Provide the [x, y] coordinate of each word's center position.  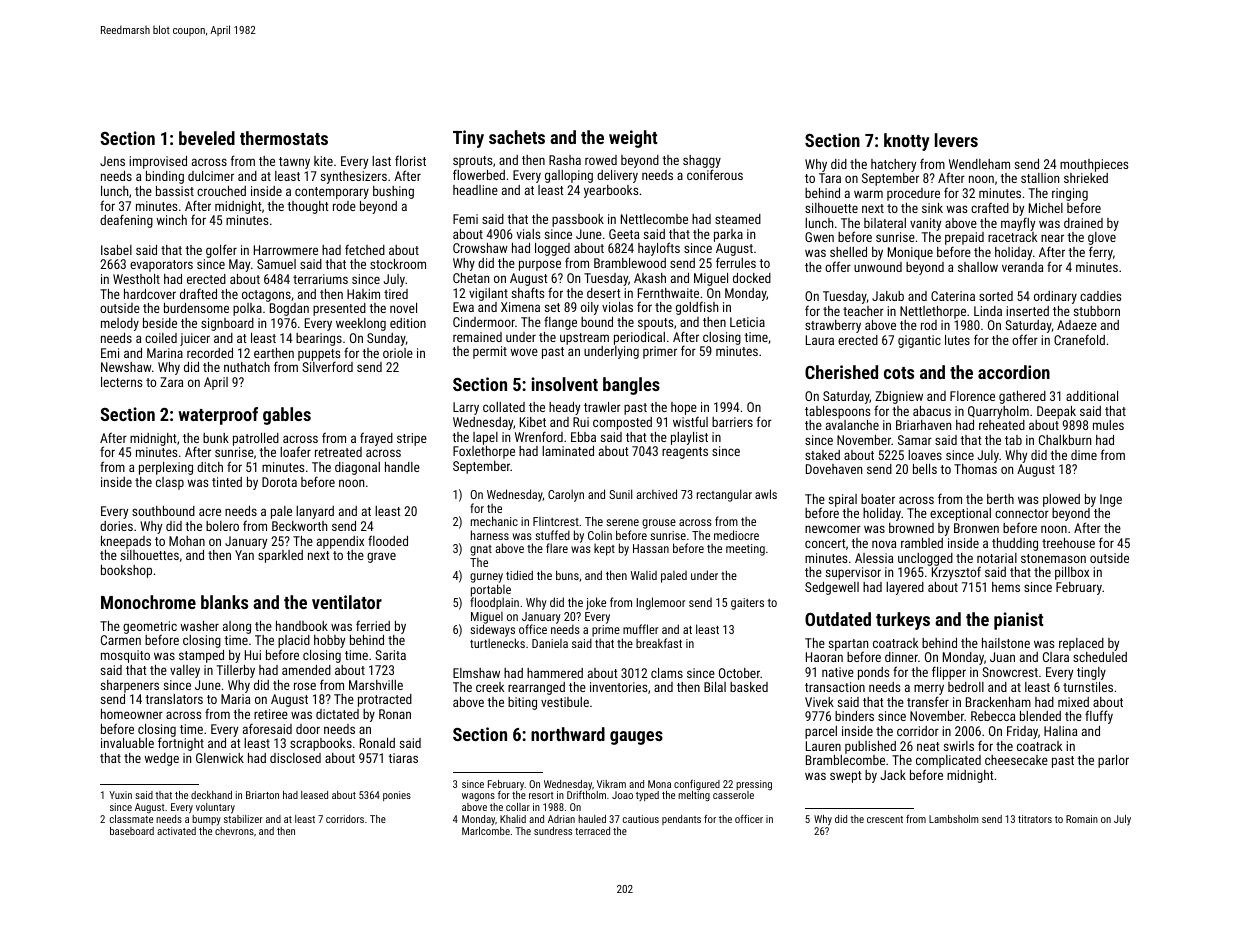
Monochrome [148, 602]
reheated [1002, 425]
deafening [126, 221]
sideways [492, 631]
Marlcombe [486, 831]
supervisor [853, 573]
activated [176, 831]
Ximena [520, 307]
